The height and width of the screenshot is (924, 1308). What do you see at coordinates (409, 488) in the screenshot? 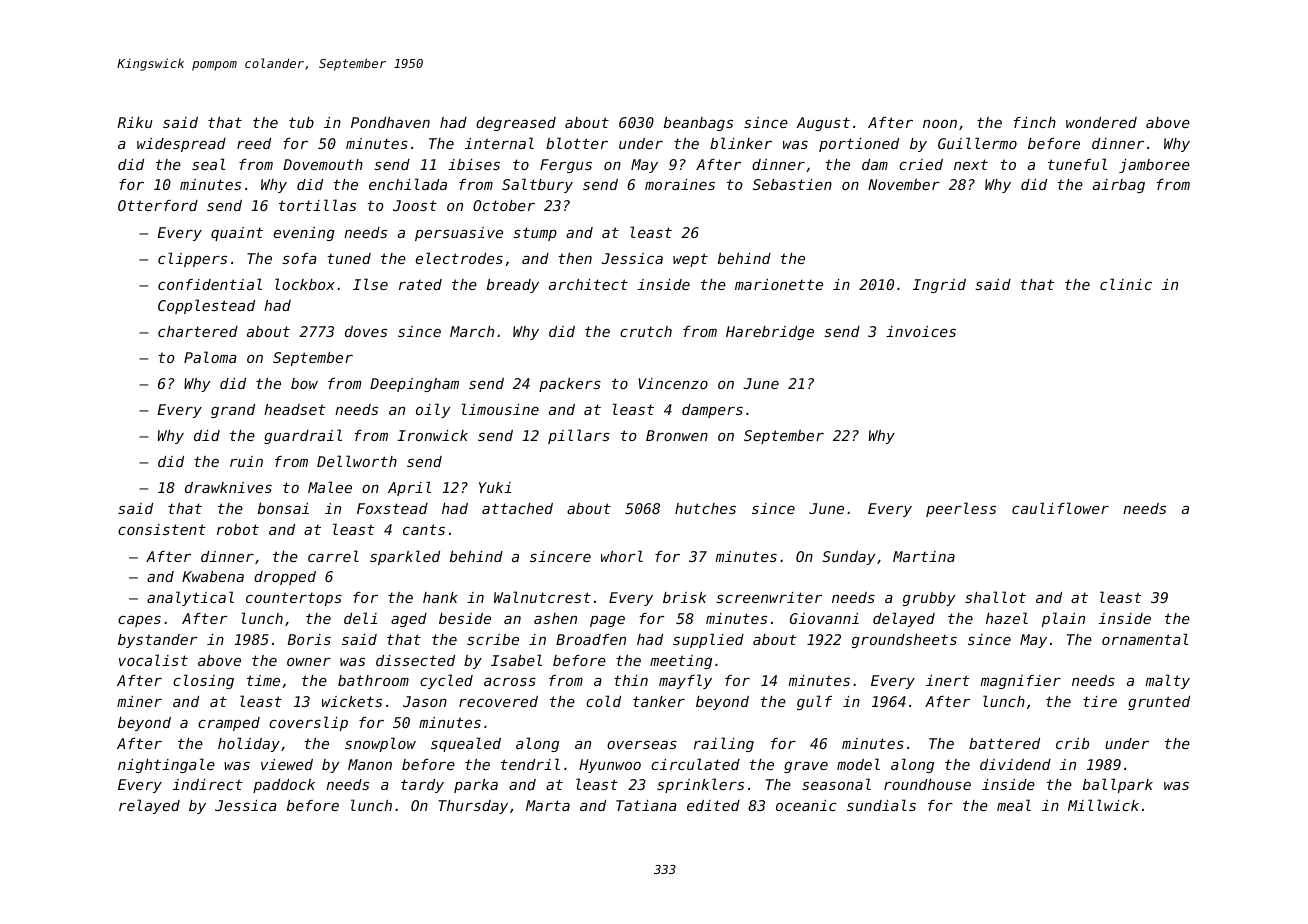
I see `April` at bounding box center [409, 488].
